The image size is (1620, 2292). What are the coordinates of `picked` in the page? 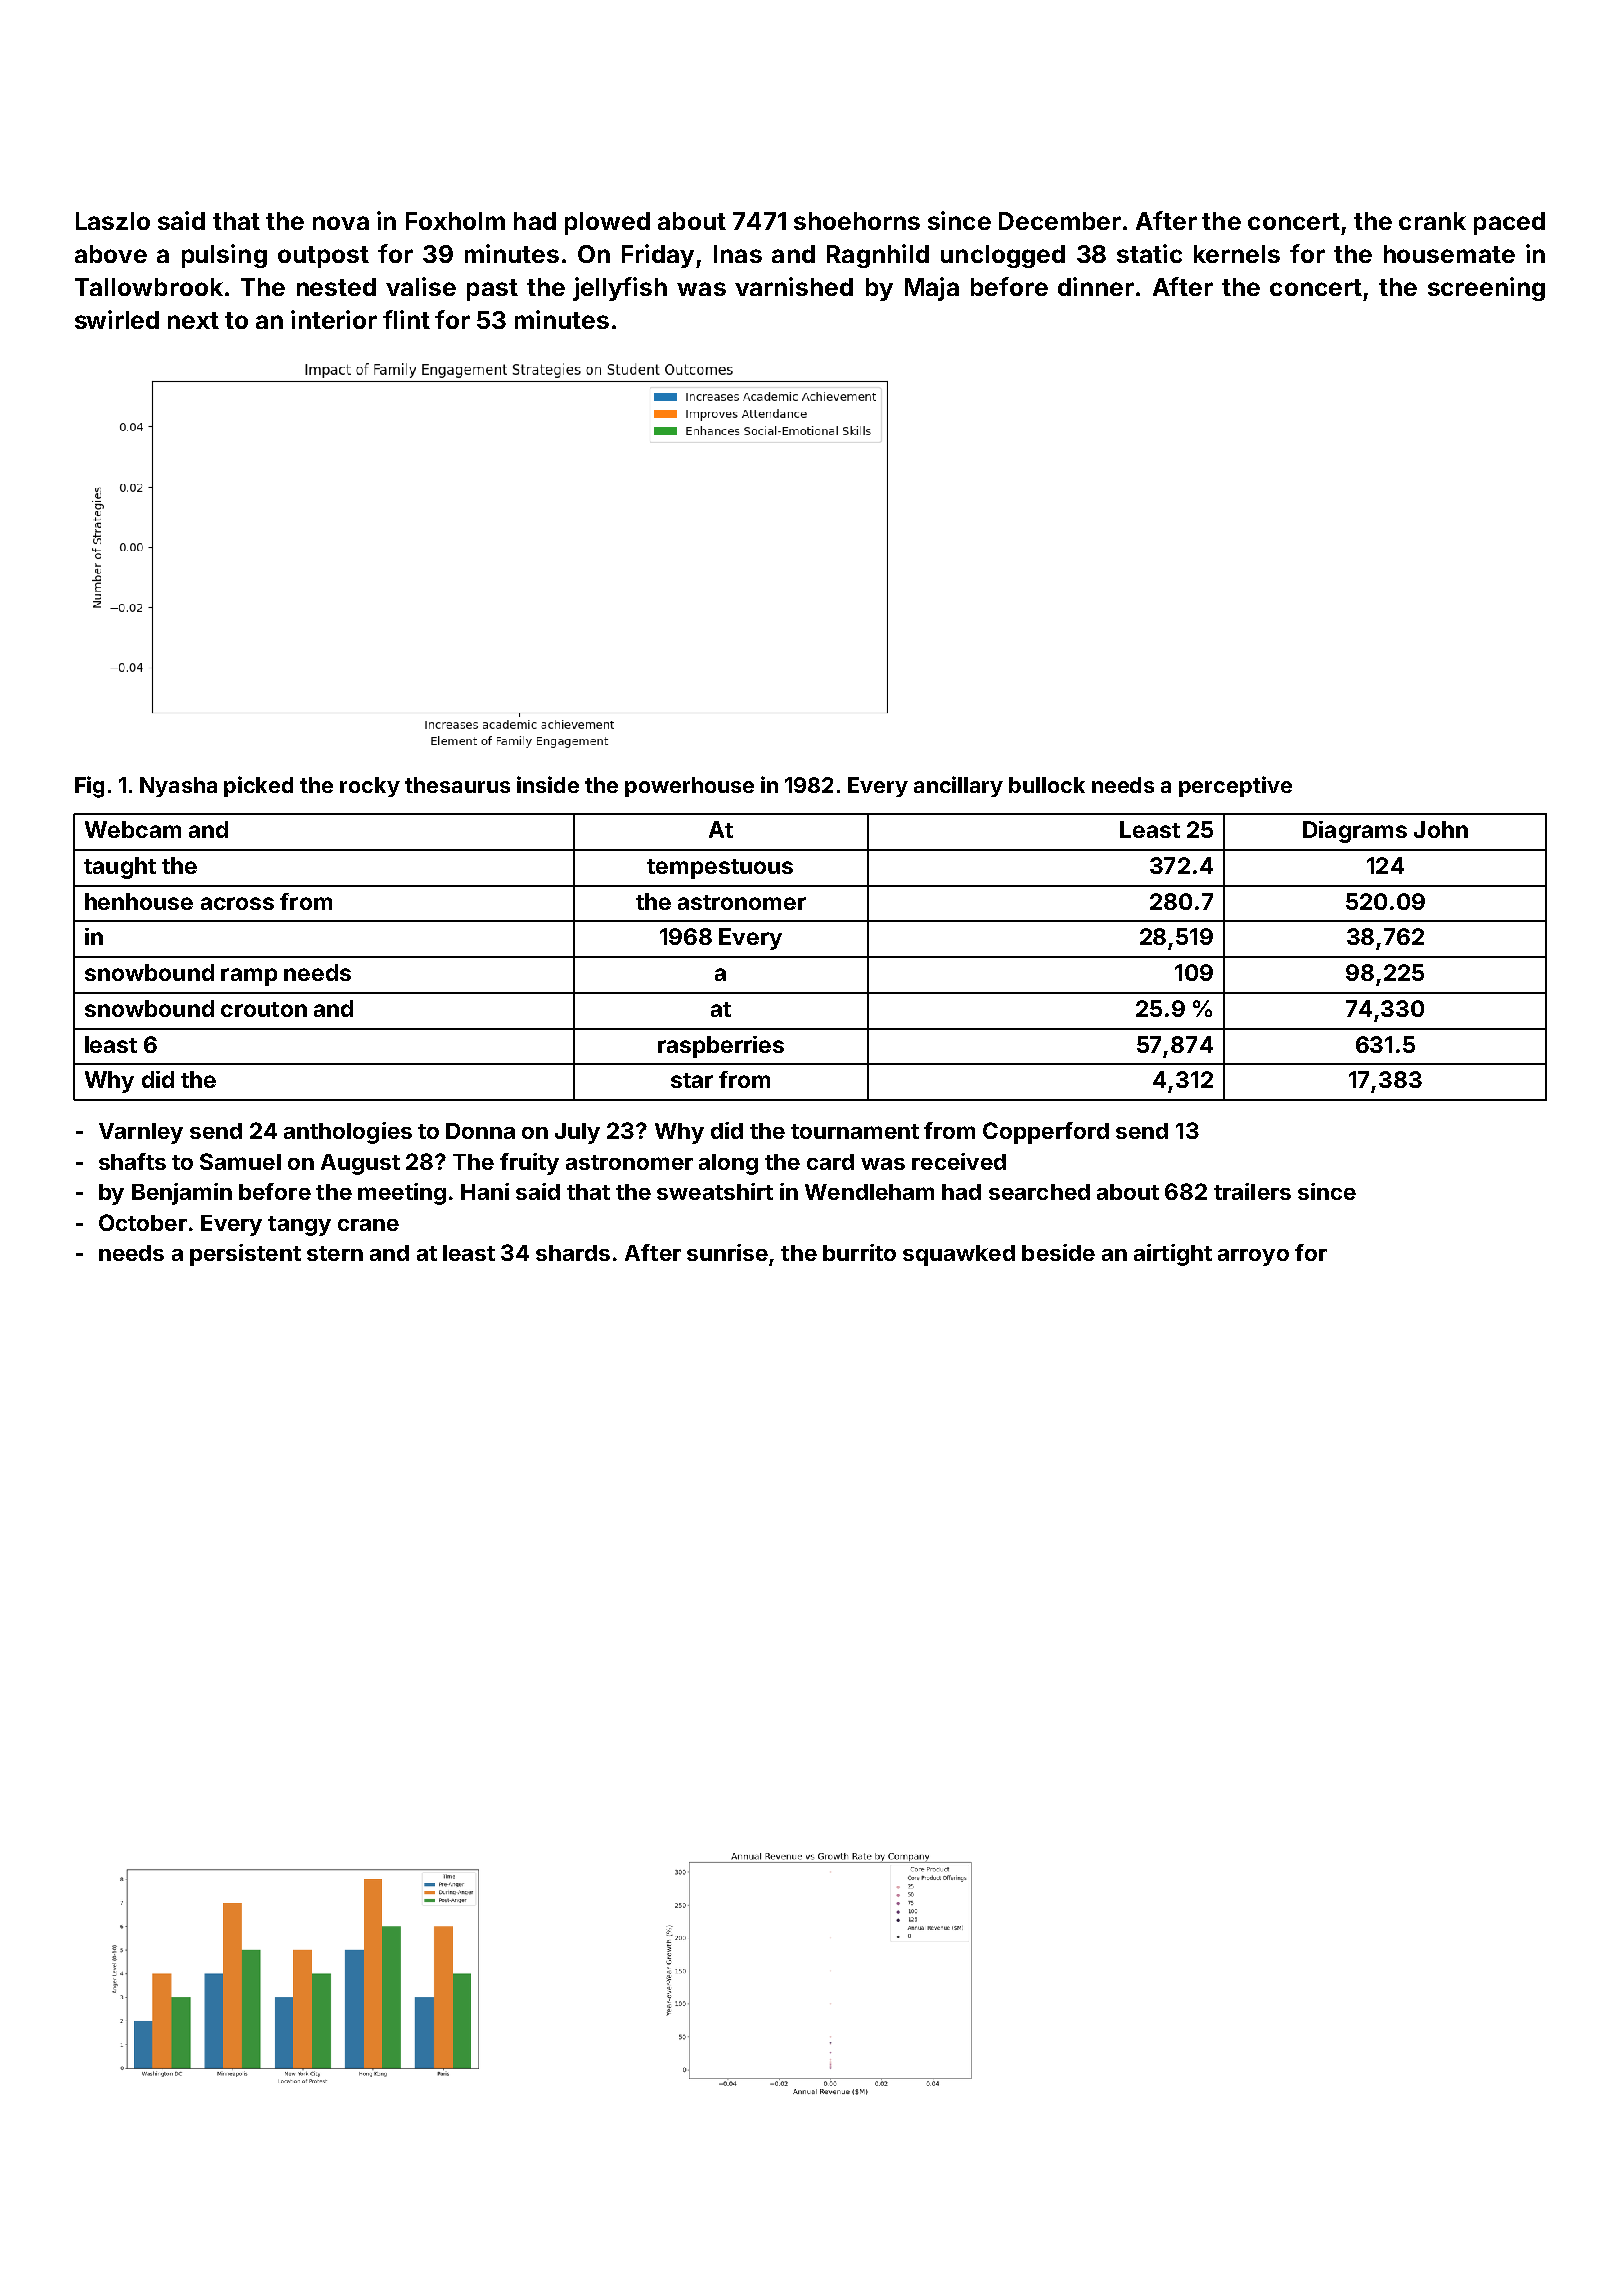 It's located at (258, 786).
